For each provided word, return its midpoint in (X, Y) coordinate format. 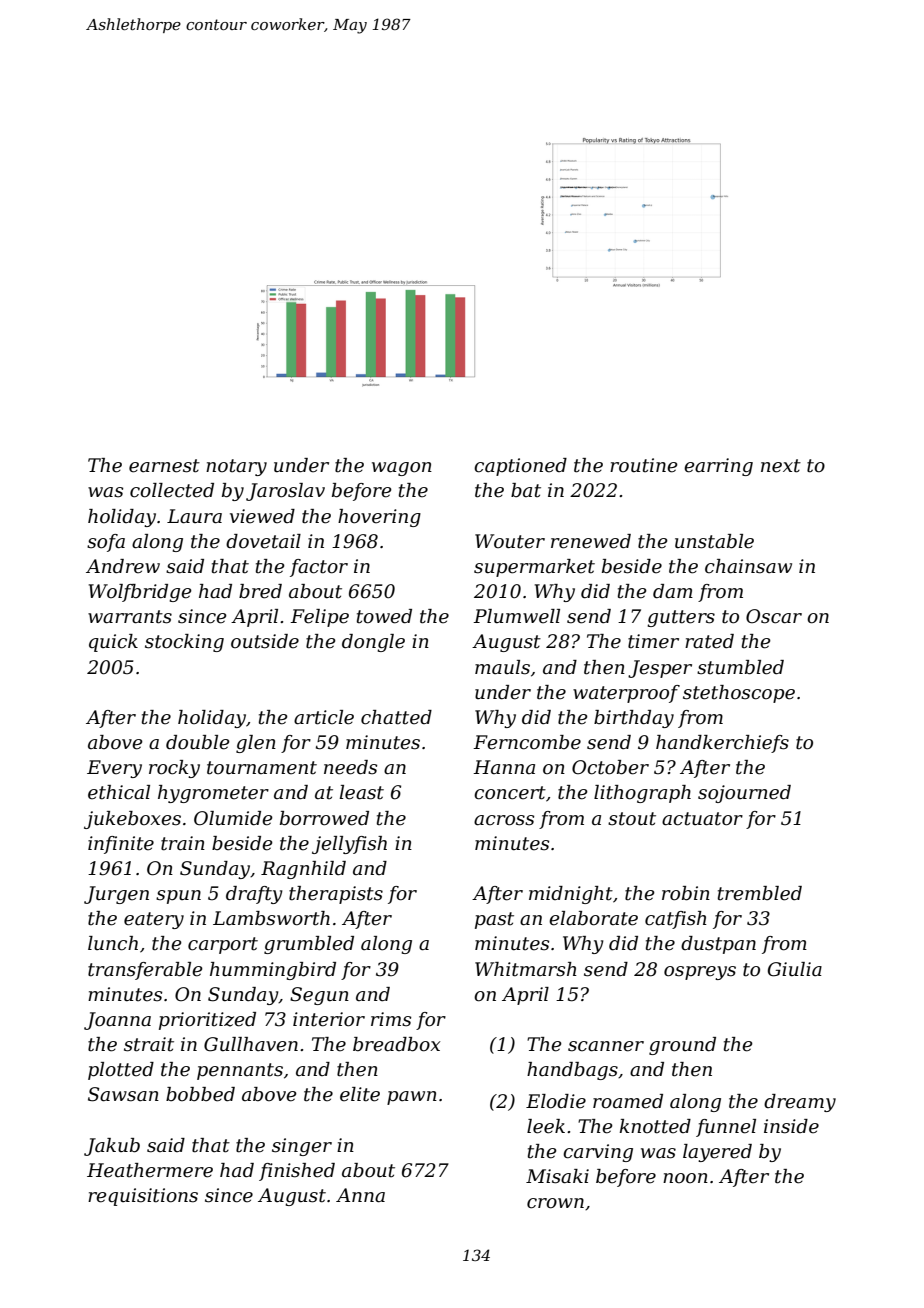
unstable (714, 541)
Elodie (556, 1101)
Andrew (123, 566)
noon (685, 1178)
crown (555, 1203)
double (198, 742)
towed (384, 616)
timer (653, 641)
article (324, 717)
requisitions (143, 1197)
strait (149, 1044)
